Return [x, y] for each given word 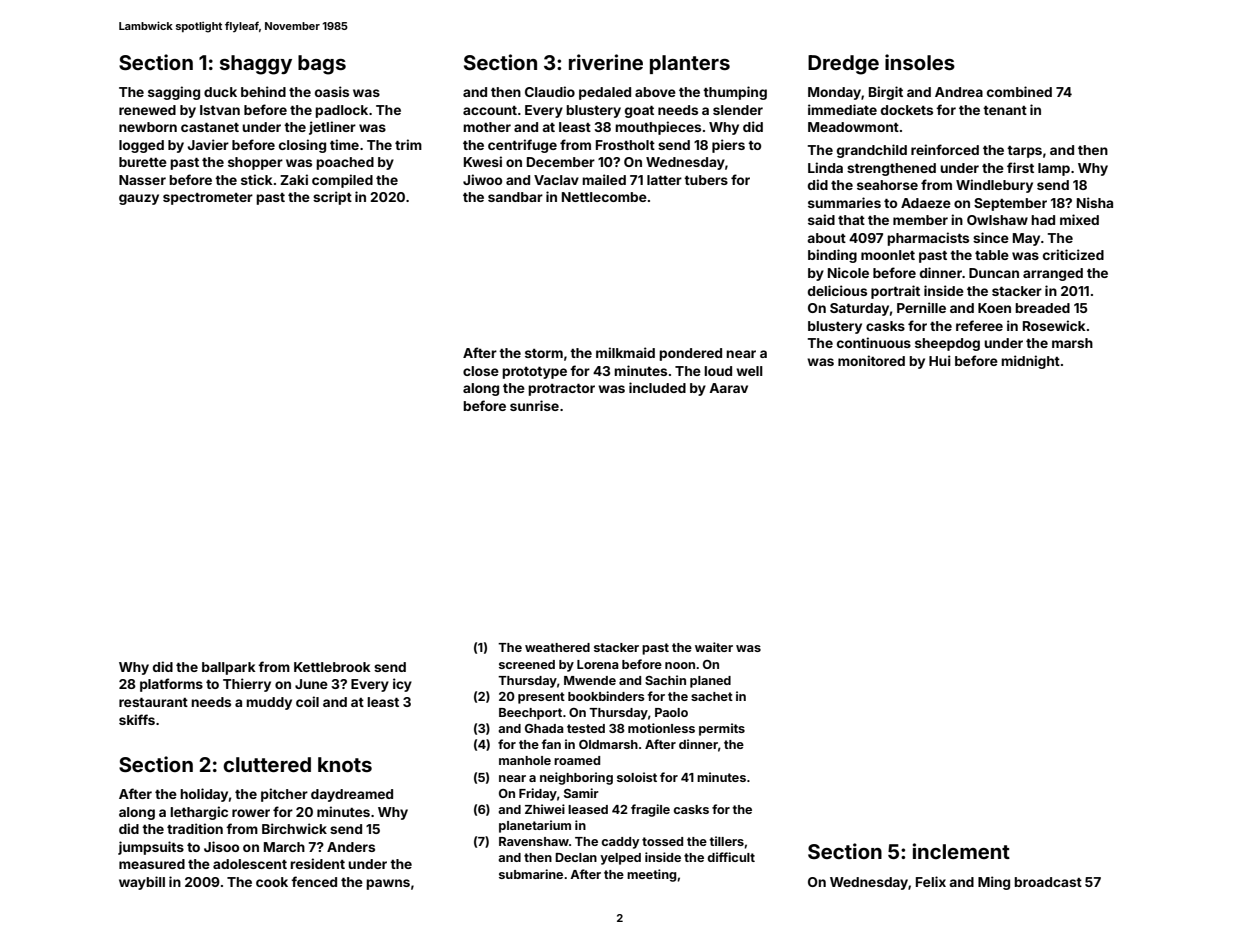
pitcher [284, 795]
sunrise [534, 405]
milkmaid [625, 352]
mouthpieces [658, 128]
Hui [940, 360]
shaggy [256, 65]
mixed [1079, 219]
